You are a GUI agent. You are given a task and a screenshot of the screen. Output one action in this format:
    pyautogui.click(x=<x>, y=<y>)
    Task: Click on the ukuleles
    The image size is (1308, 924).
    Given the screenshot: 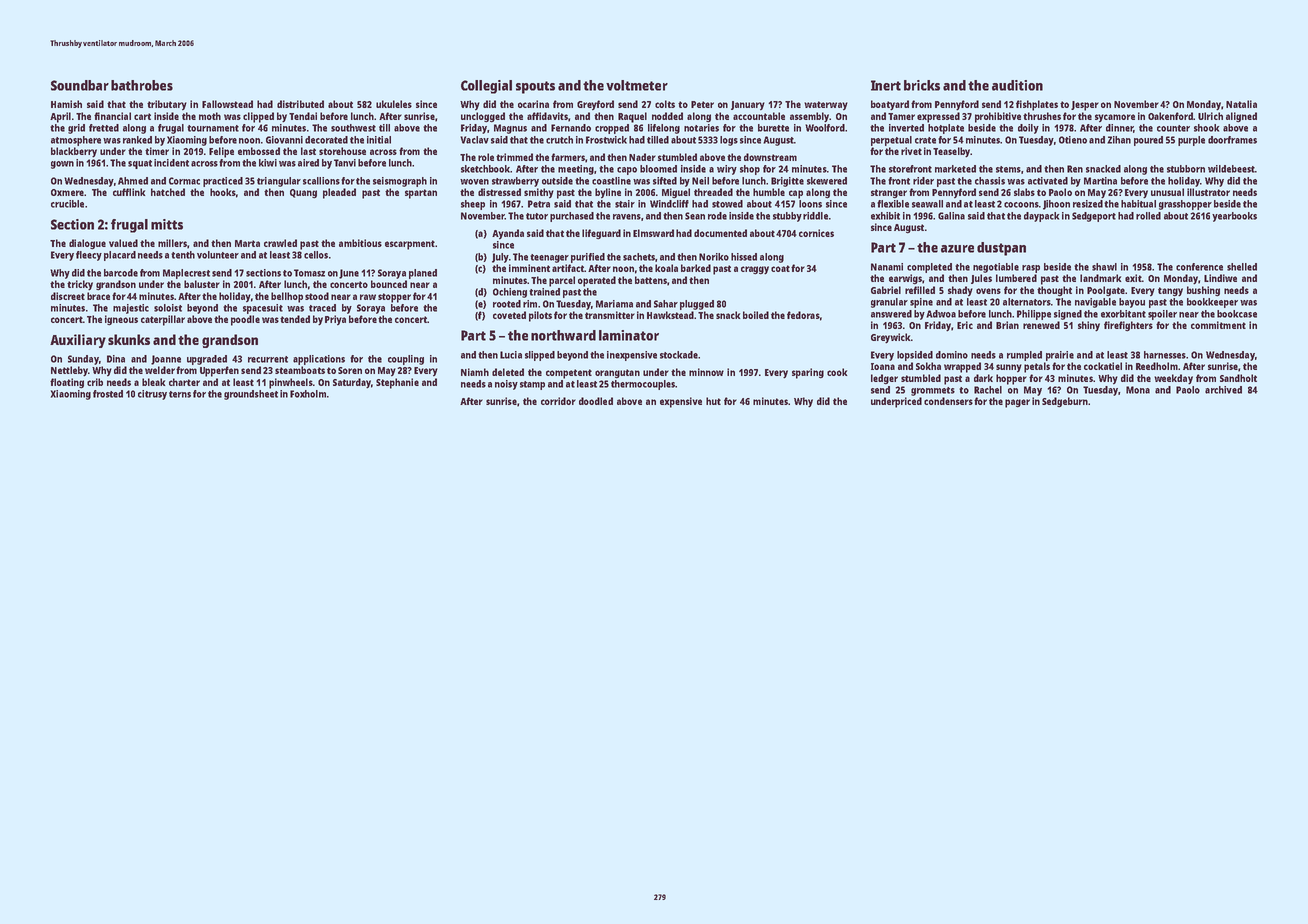 What is the action you would take?
    pyautogui.click(x=394, y=104)
